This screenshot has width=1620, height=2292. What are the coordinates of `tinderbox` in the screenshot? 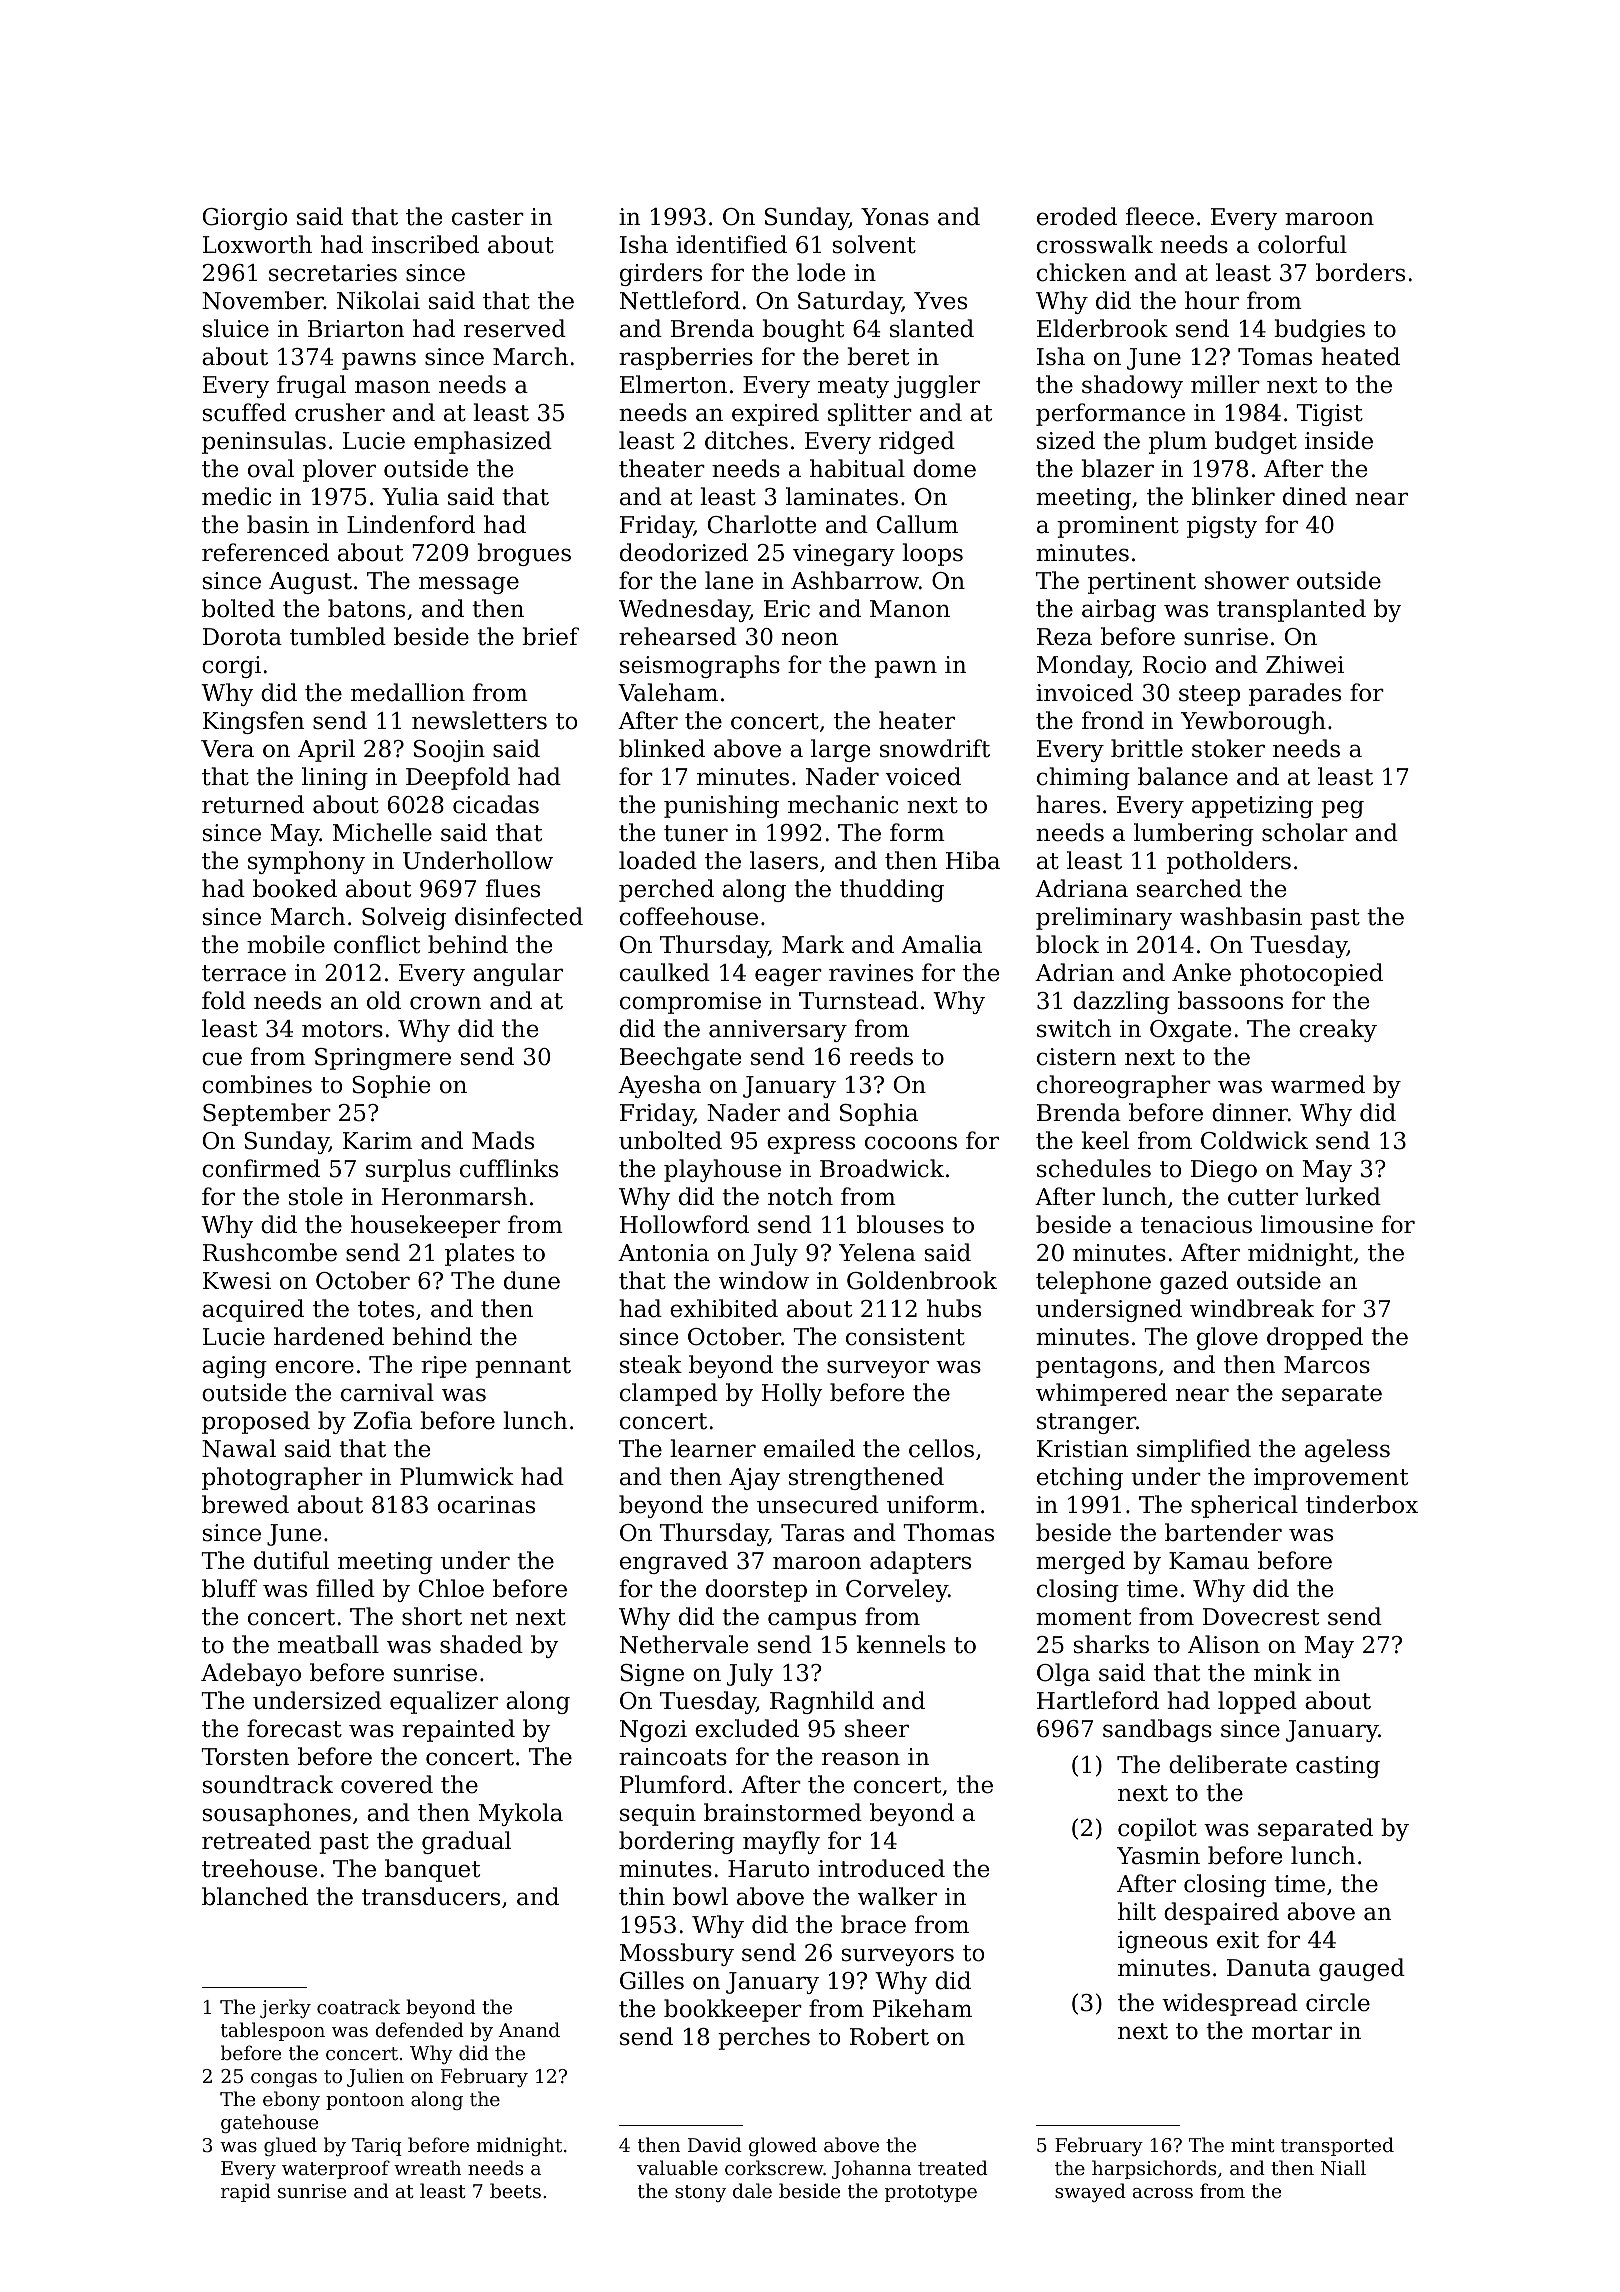 It's located at (1362, 1504).
